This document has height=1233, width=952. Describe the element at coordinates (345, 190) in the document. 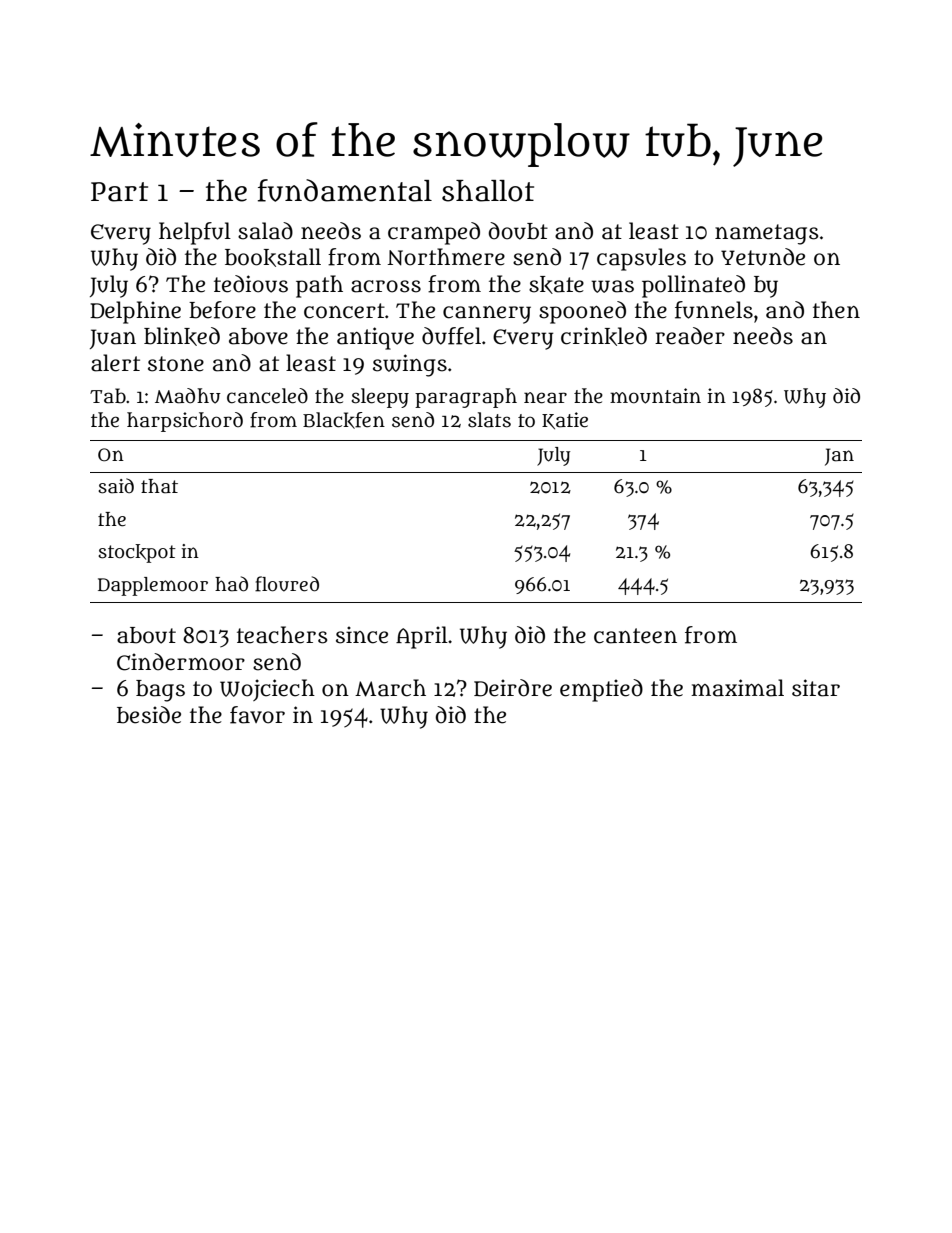

I see `fundamental` at that location.
